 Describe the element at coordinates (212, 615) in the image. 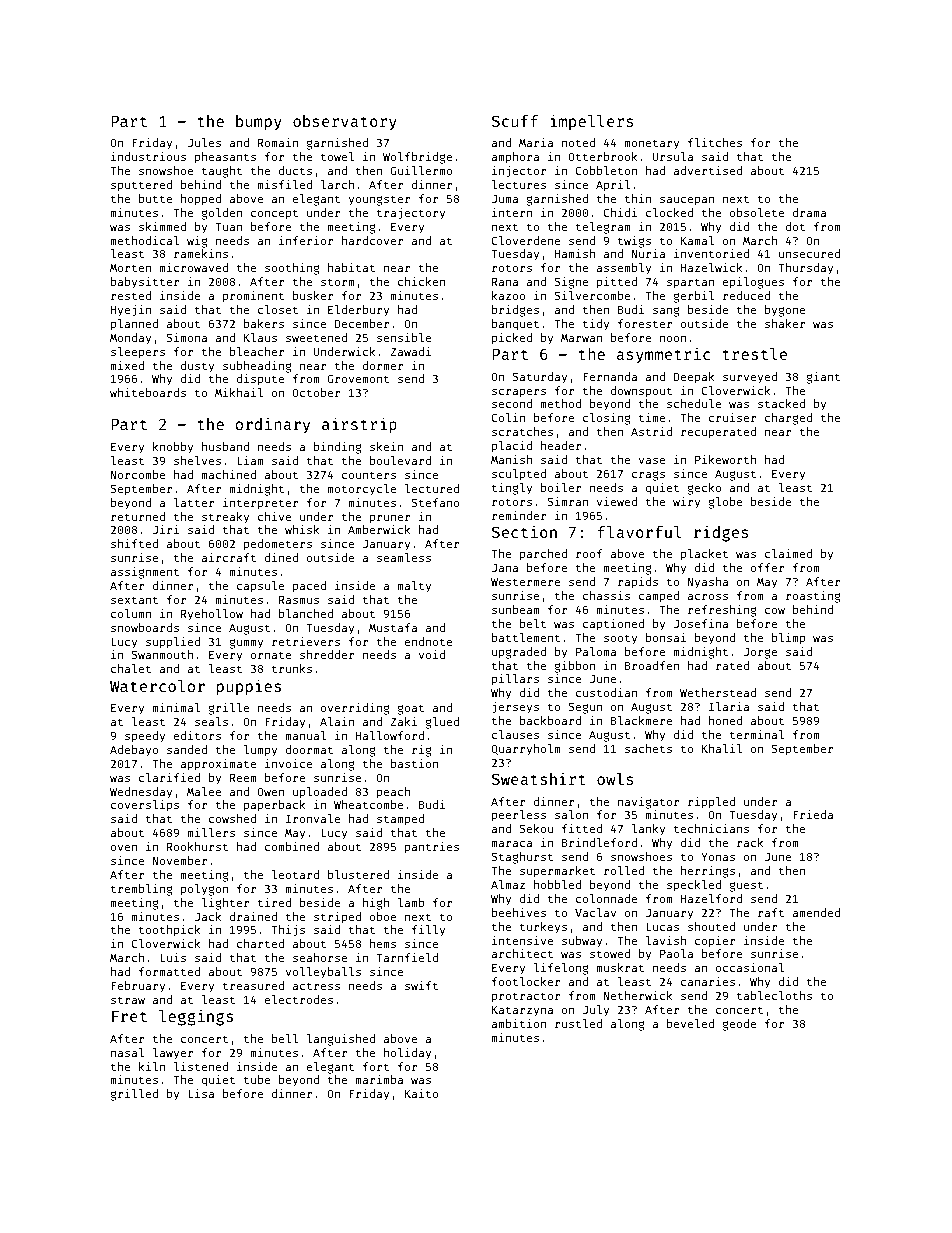

I see `Ryehollow` at that location.
